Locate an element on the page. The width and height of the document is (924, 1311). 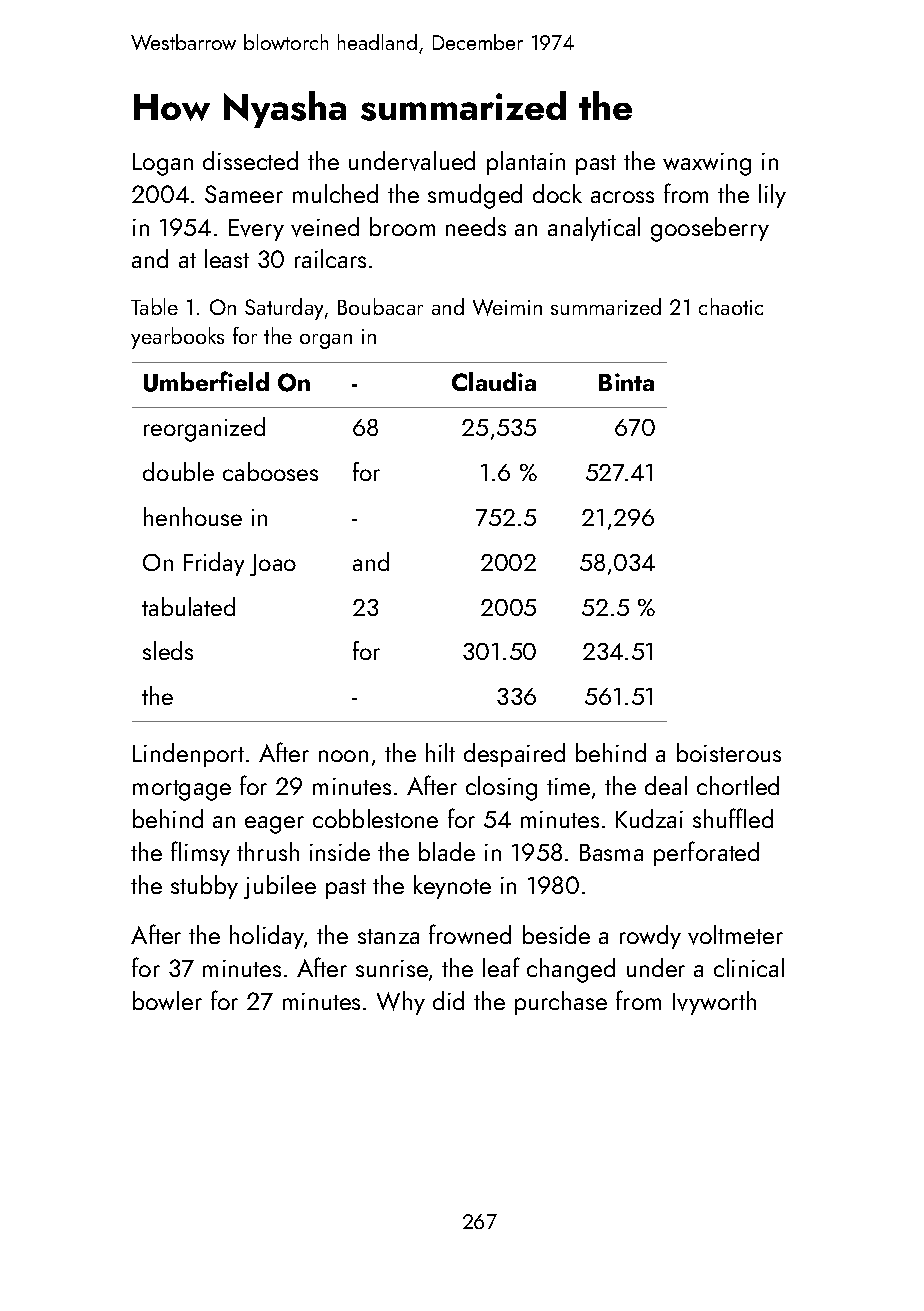
mulched is located at coordinates (335, 193).
